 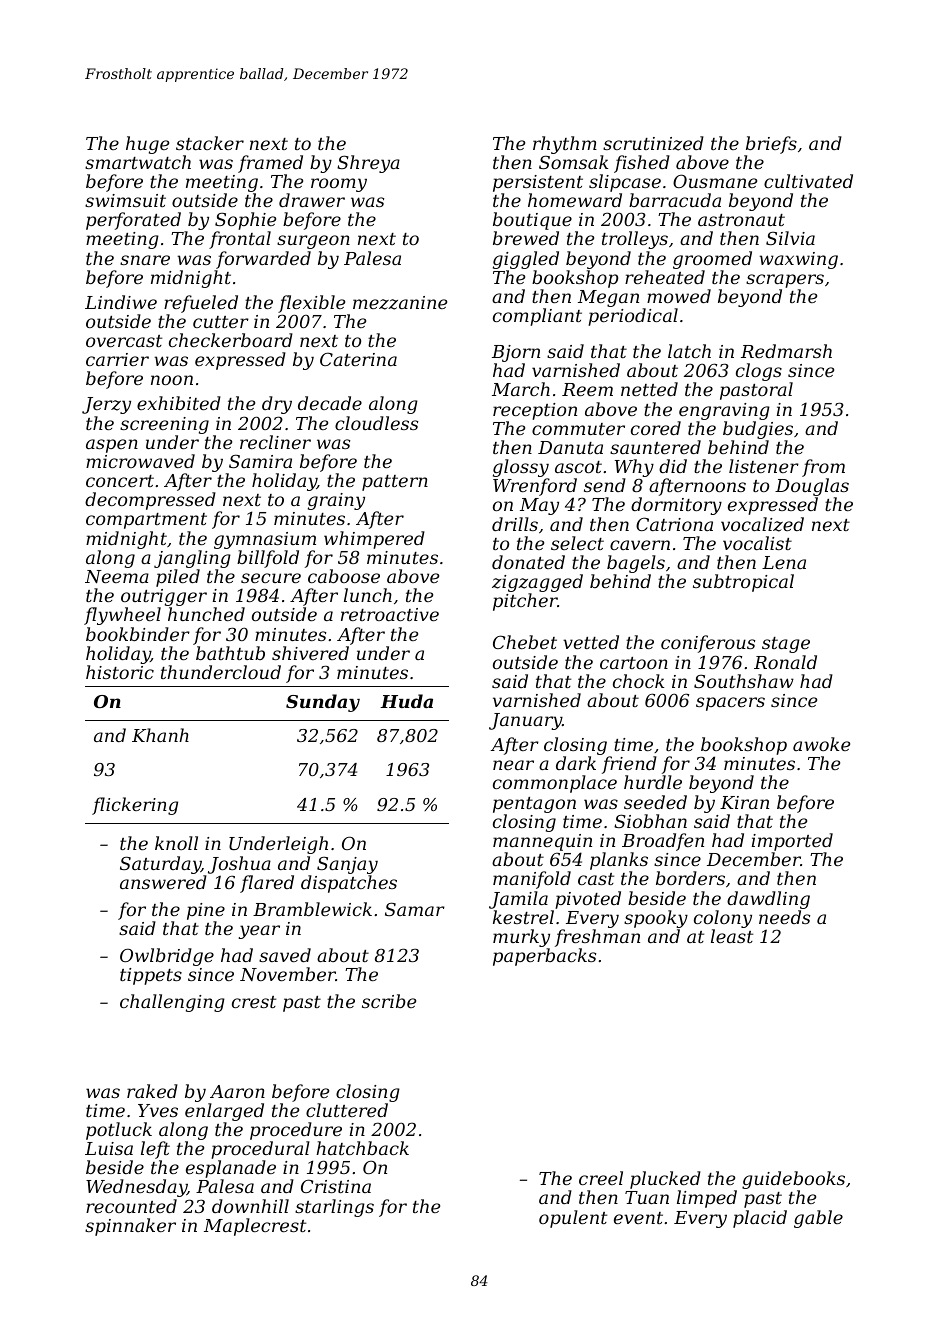 I want to click on glossy, so click(x=521, y=468).
